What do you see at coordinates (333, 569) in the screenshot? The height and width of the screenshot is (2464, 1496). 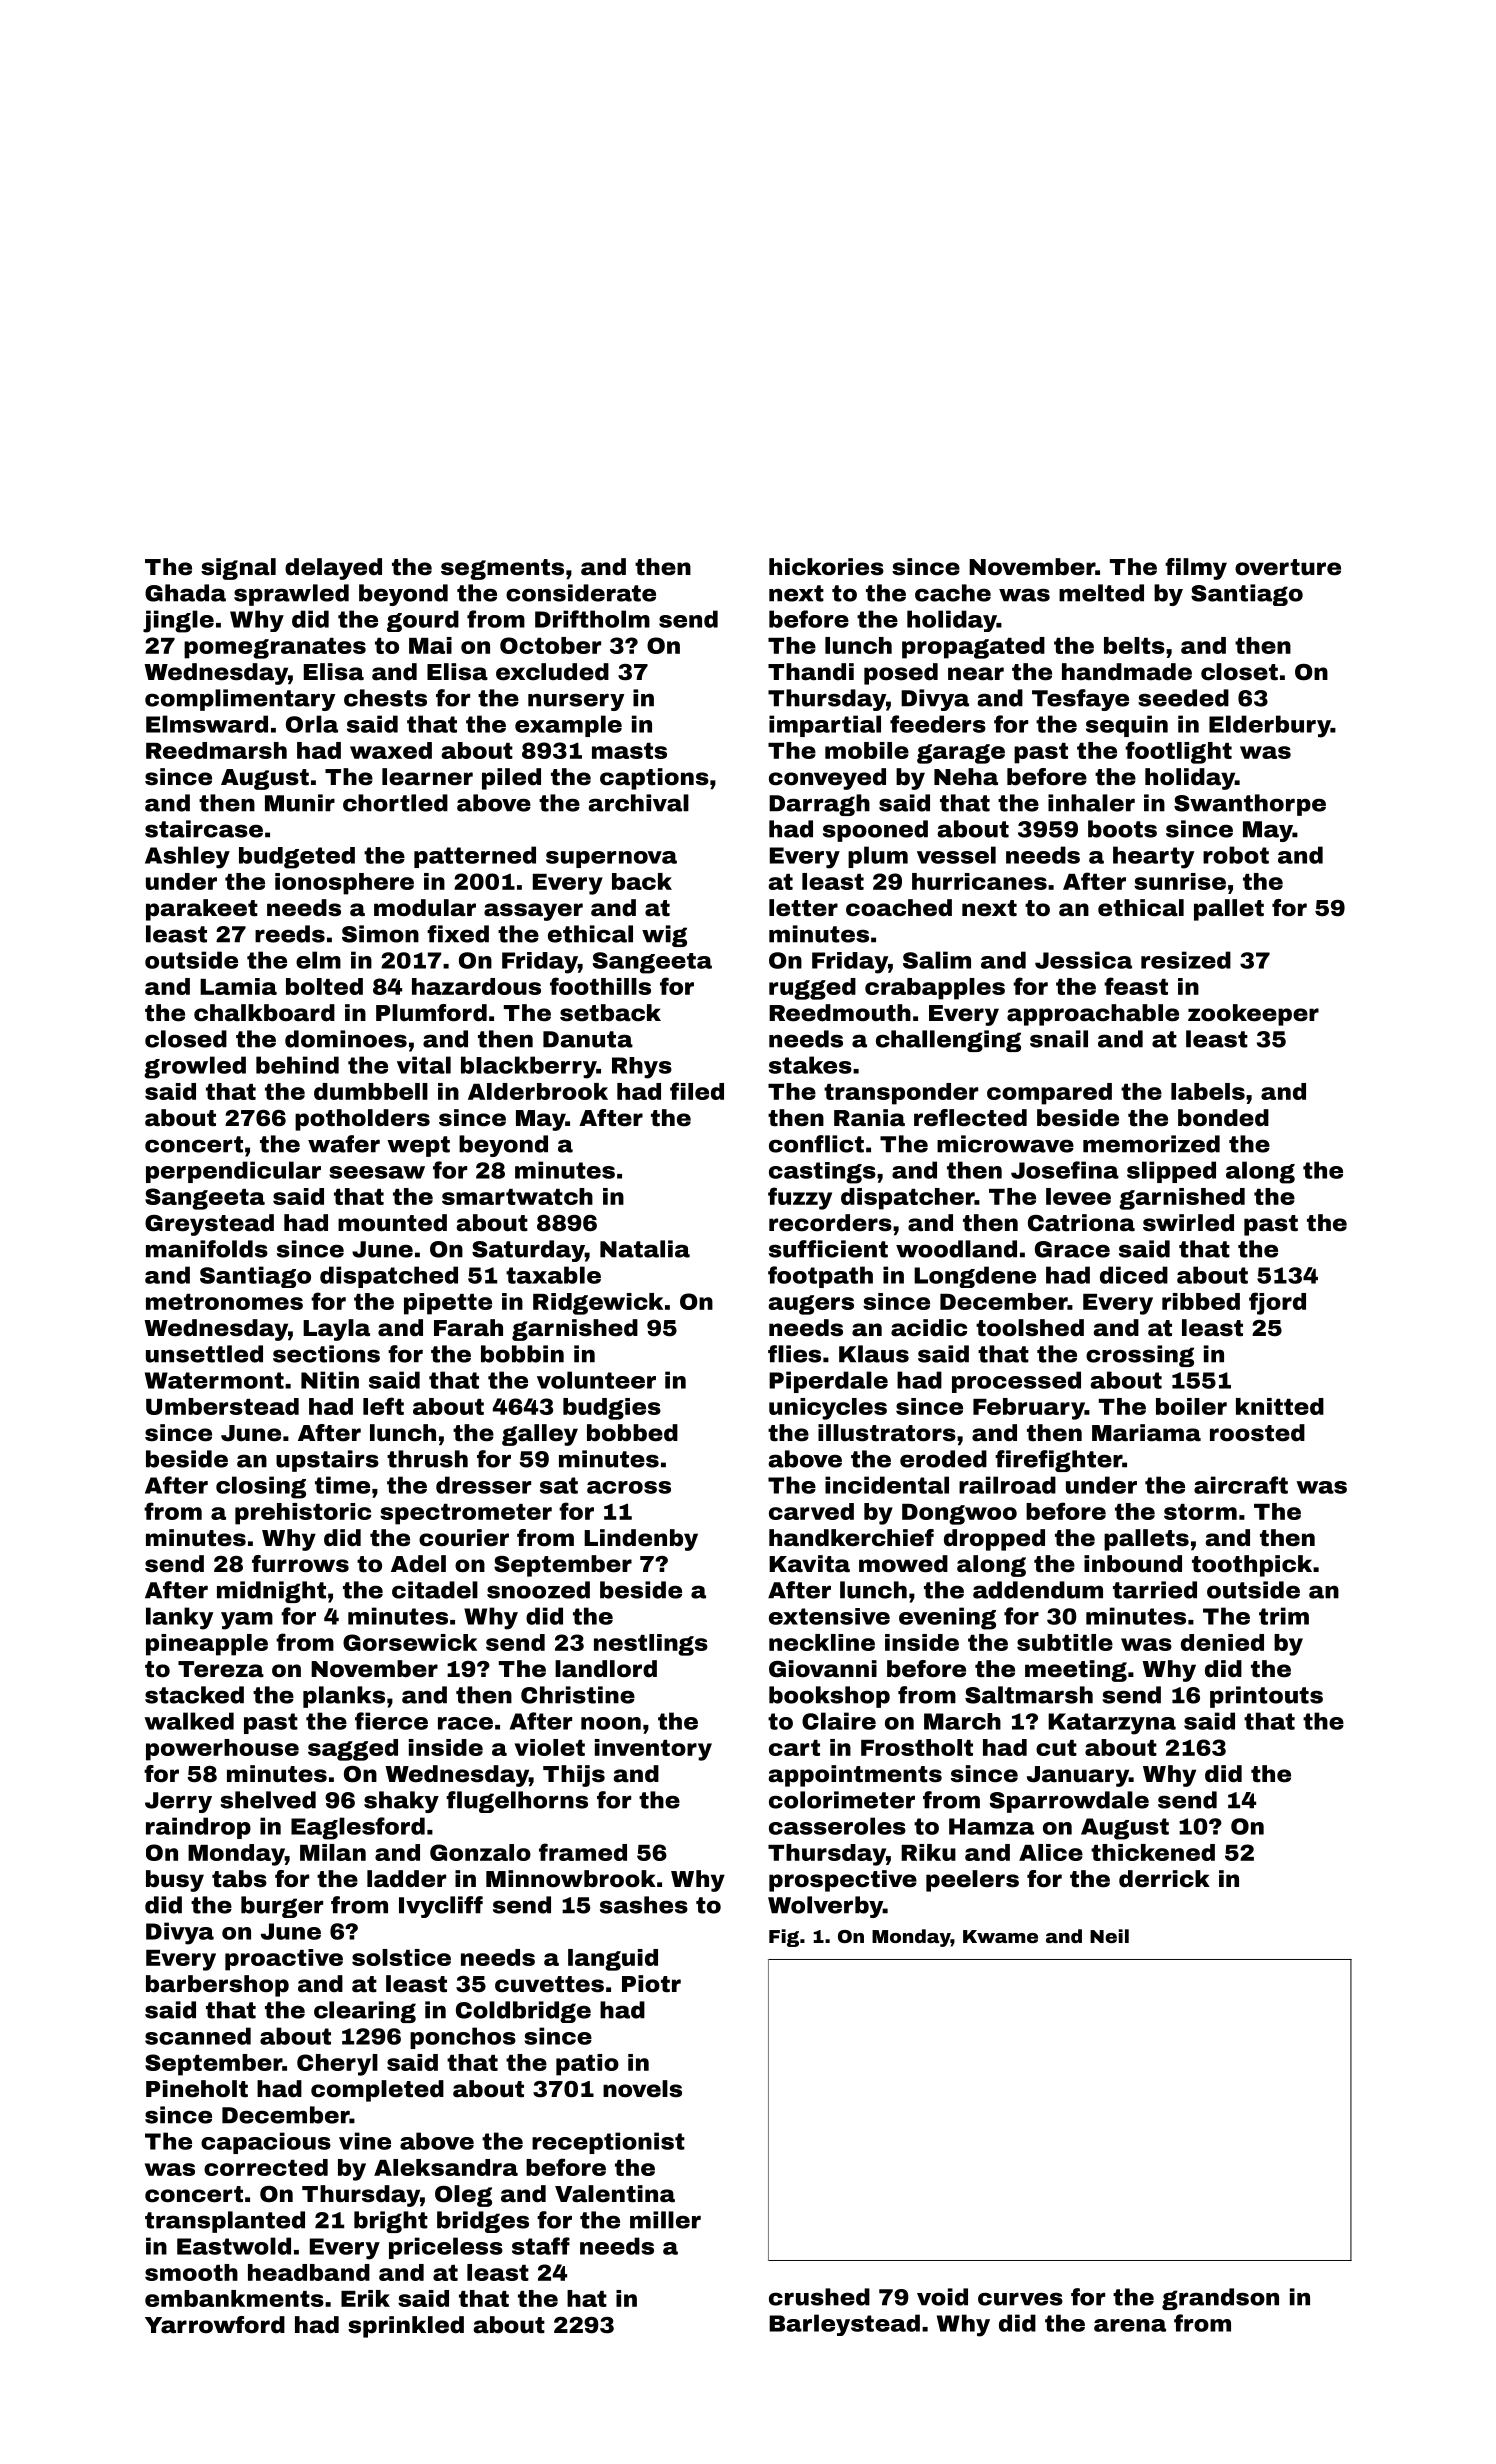 I see `delayed` at bounding box center [333, 569].
